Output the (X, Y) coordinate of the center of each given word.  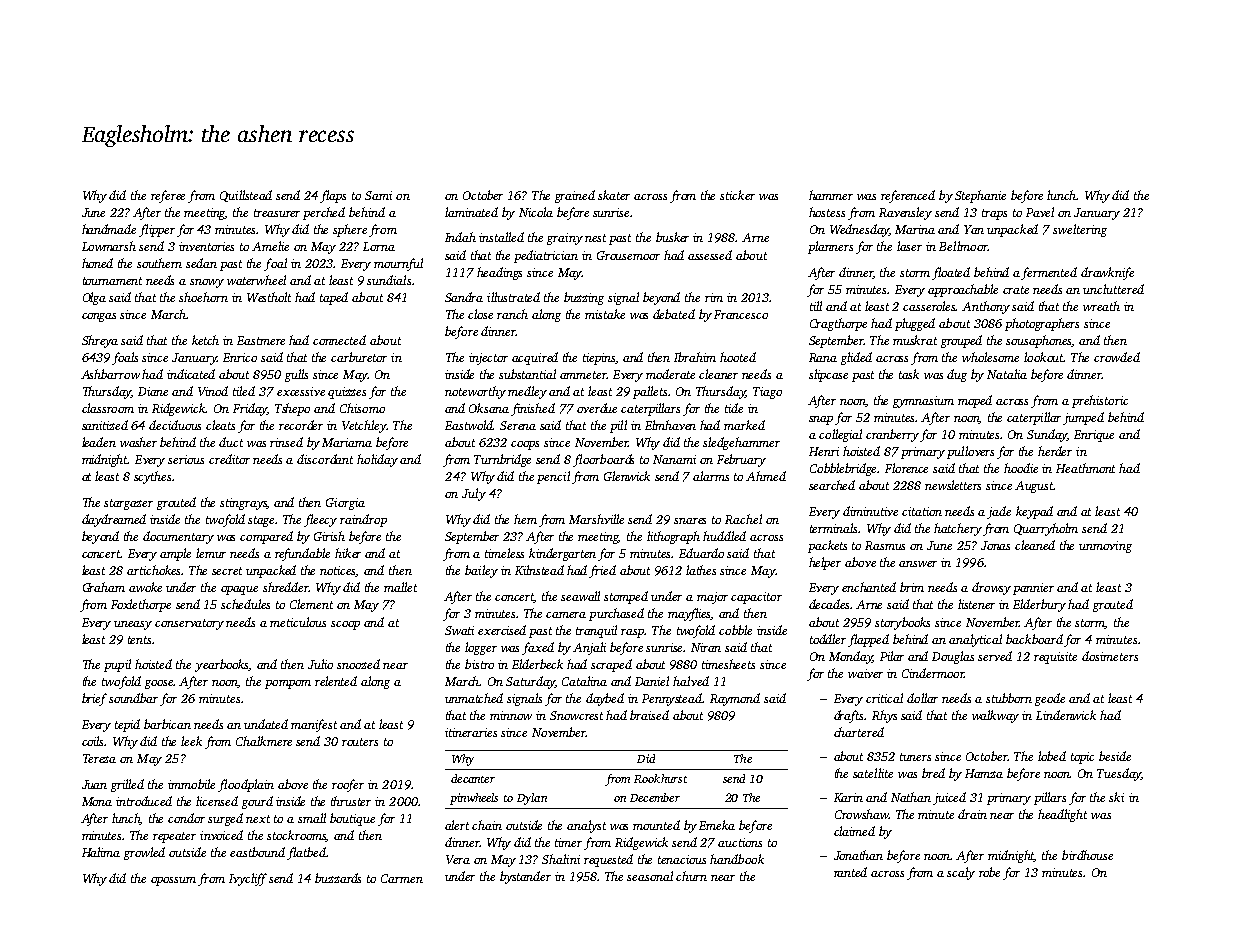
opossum (173, 881)
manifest (314, 725)
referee (168, 196)
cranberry (892, 435)
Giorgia (345, 504)
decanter (473, 778)
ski (1116, 797)
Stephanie (980, 196)
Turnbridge (502, 460)
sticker (737, 195)
